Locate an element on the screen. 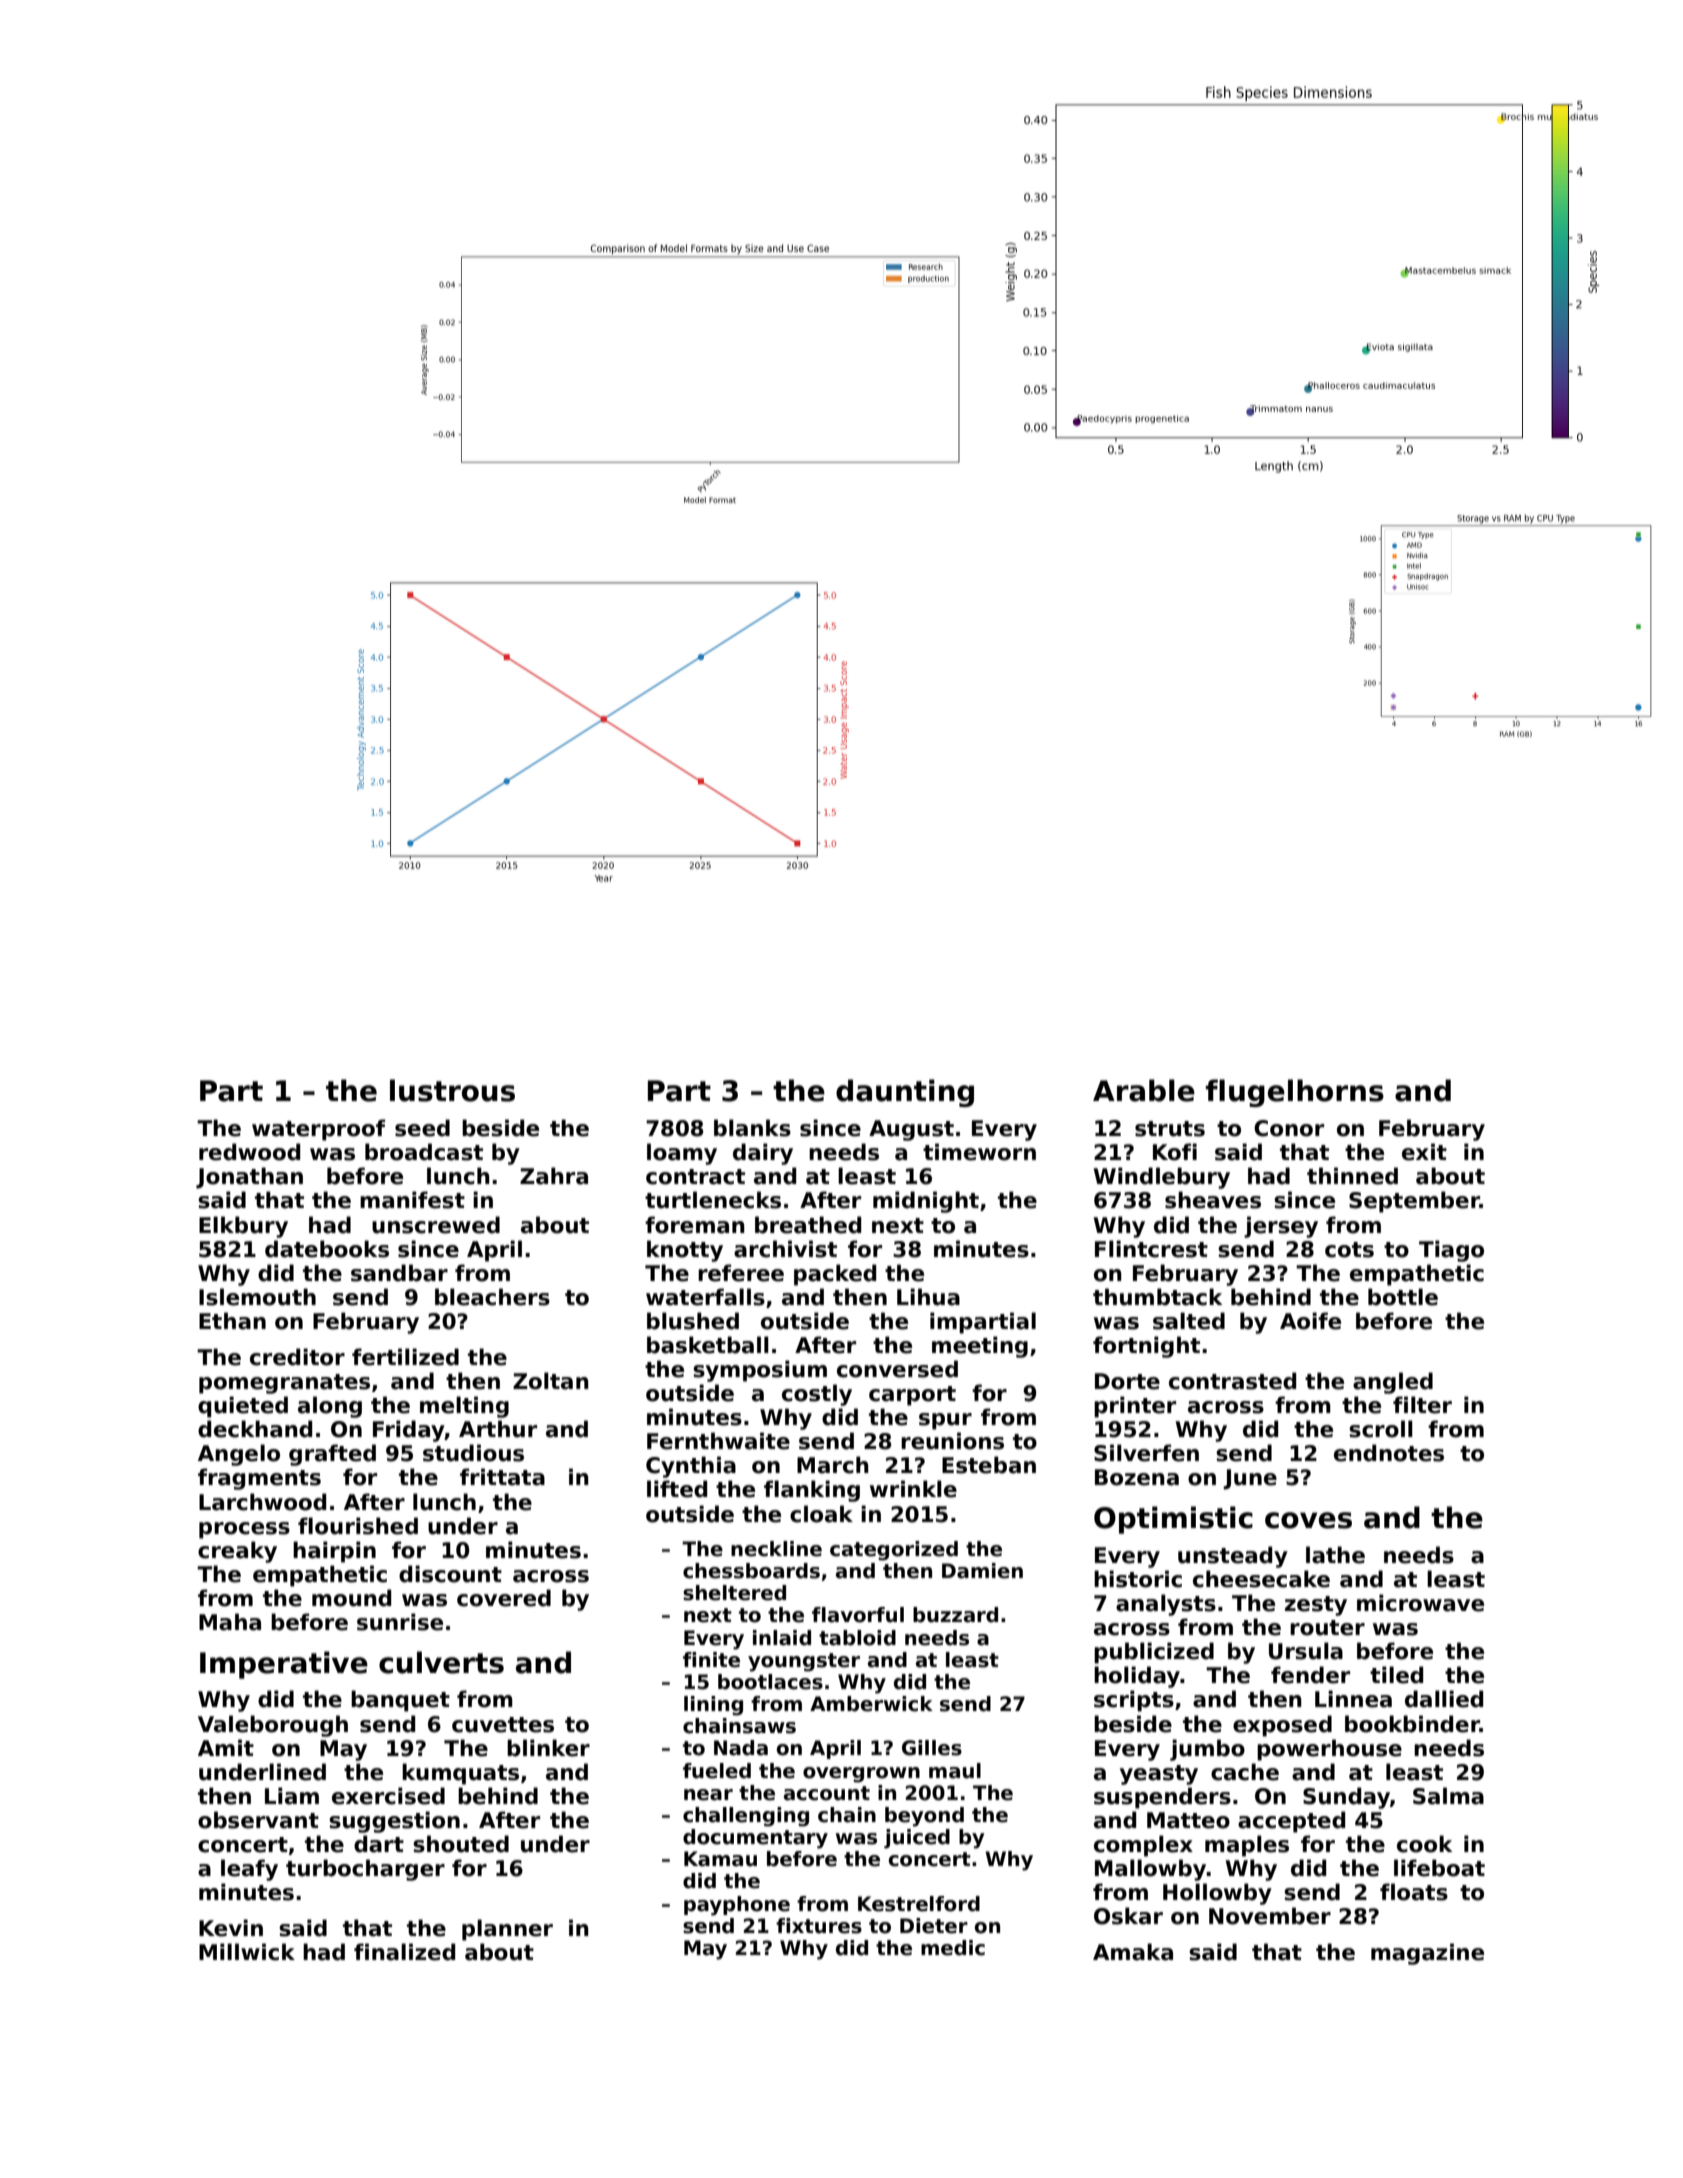  printer is located at coordinates (1135, 1407).
